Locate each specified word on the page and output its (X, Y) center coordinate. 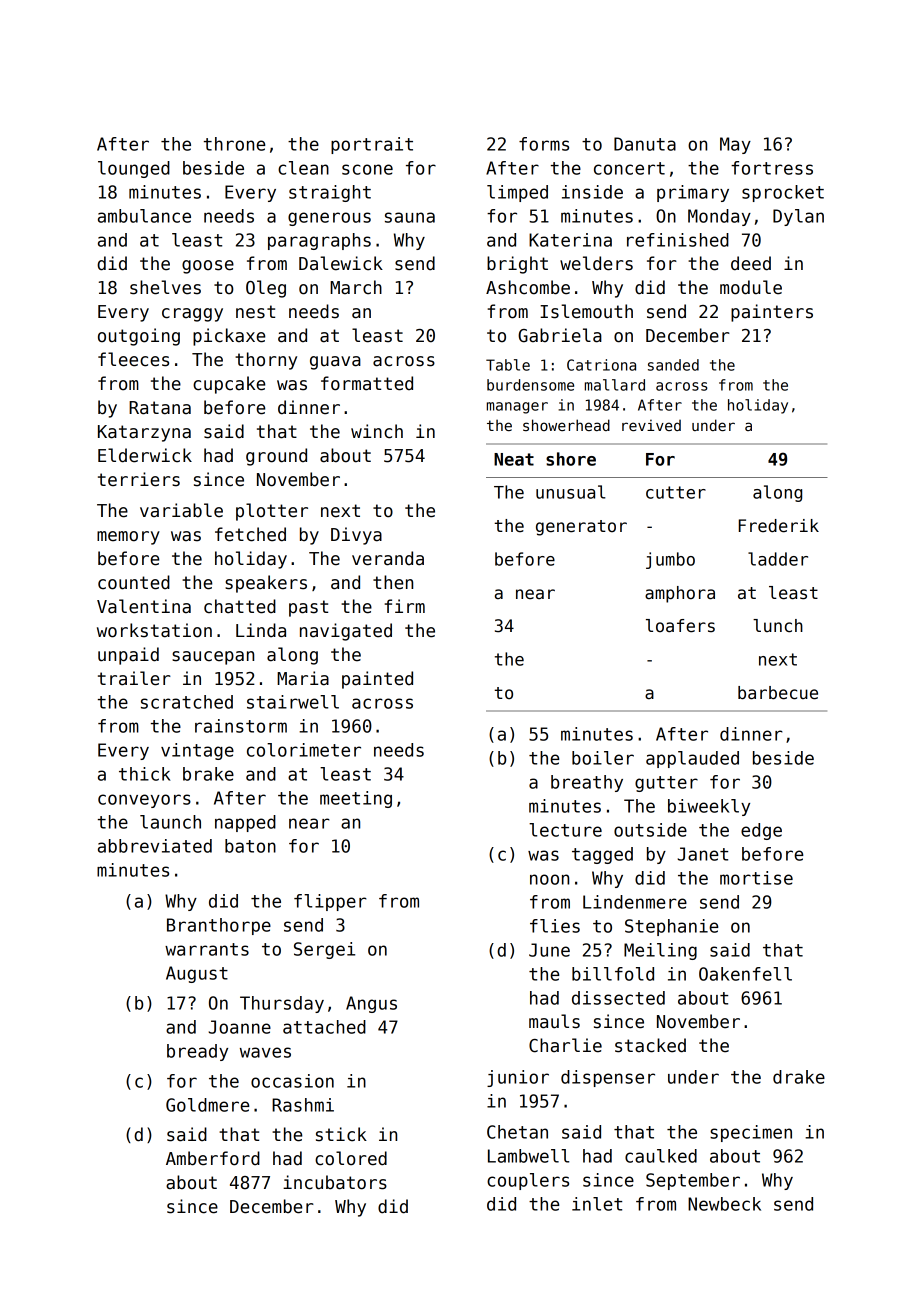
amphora (680, 594)
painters (772, 313)
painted (377, 680)
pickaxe (229, 337)
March (356, 287)
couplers (528, 1181)
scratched (187, 702)
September (693, 1181)
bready (197, 1052)
